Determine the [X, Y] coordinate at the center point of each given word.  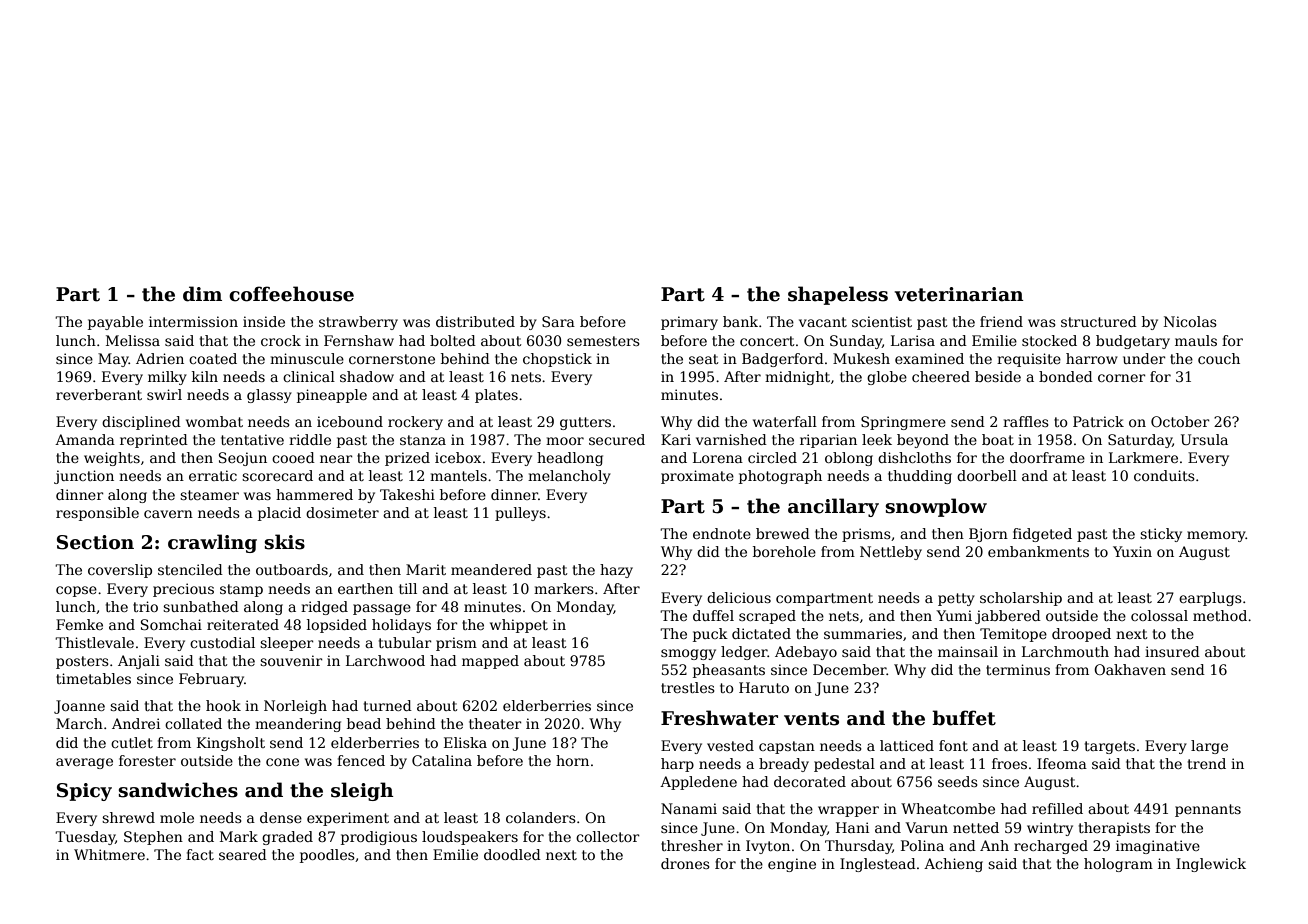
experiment [348, 819]
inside [264, 321]
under [1144, 358]
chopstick [557, 360]
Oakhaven [1130, 669]
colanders [541, 817]
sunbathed [201, 606]
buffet [964, 718]
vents [811, 719]
